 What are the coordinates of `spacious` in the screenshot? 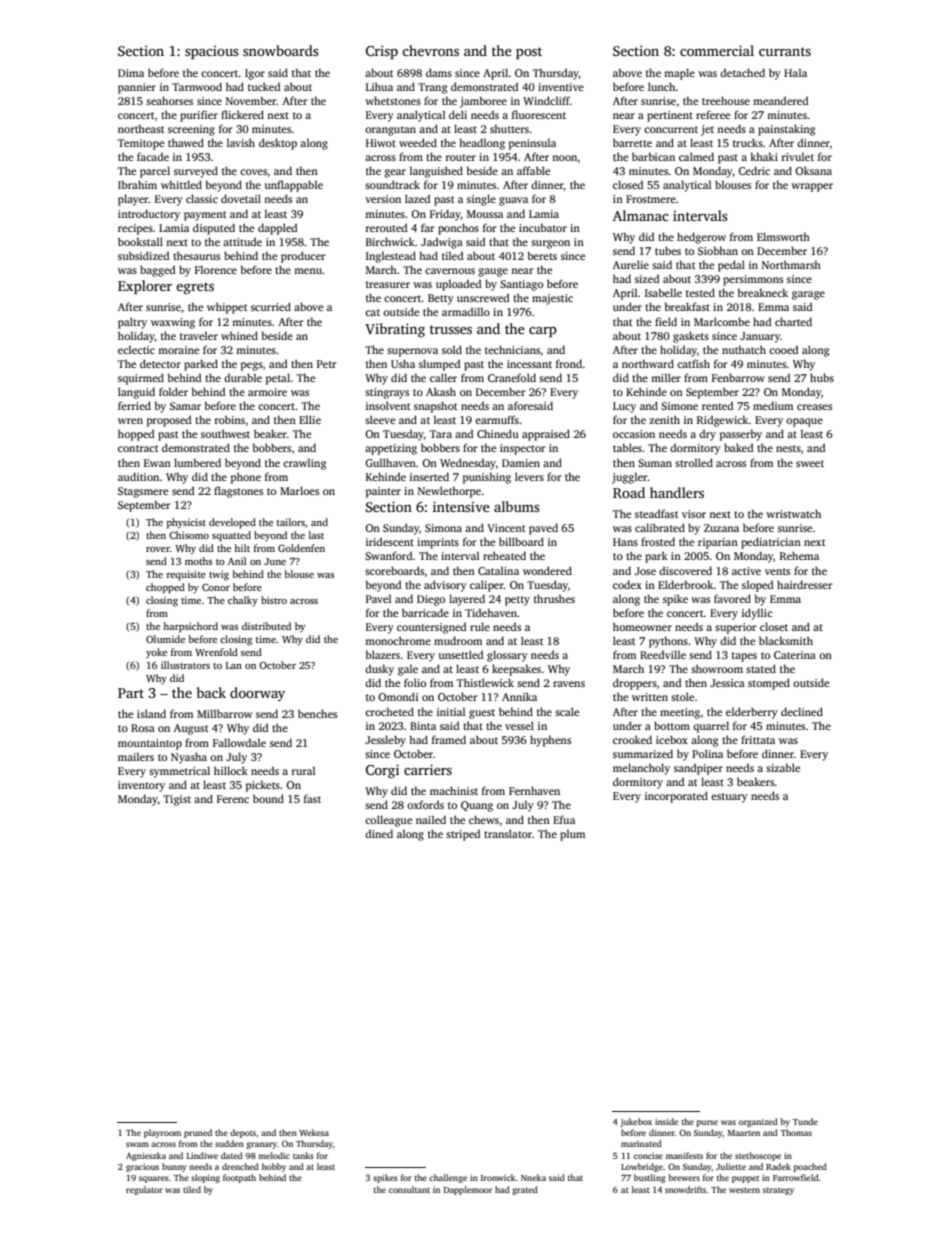 It's located at (212, 52).
